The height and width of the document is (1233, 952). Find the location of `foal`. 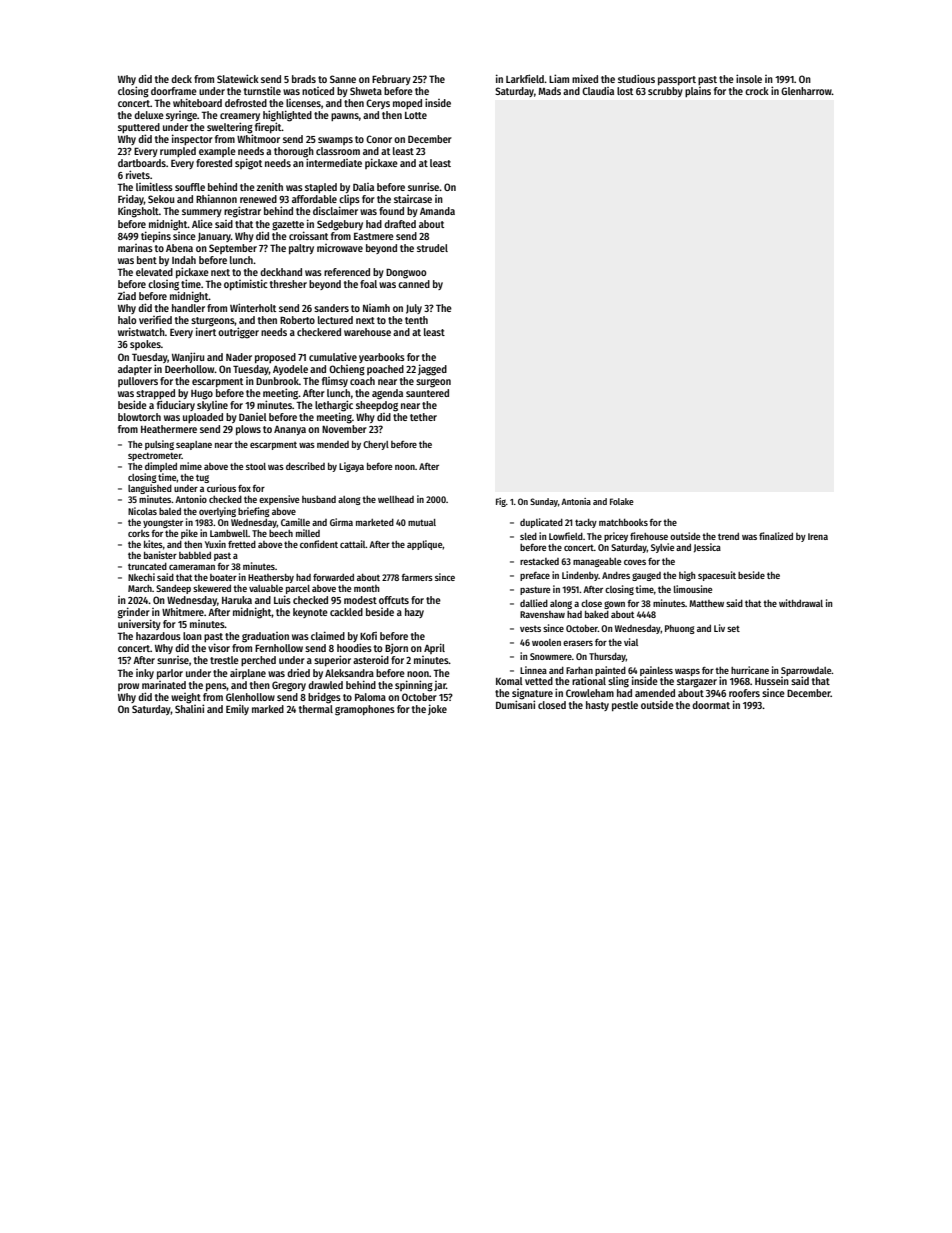

foal is located at coordinates (368, 284).
